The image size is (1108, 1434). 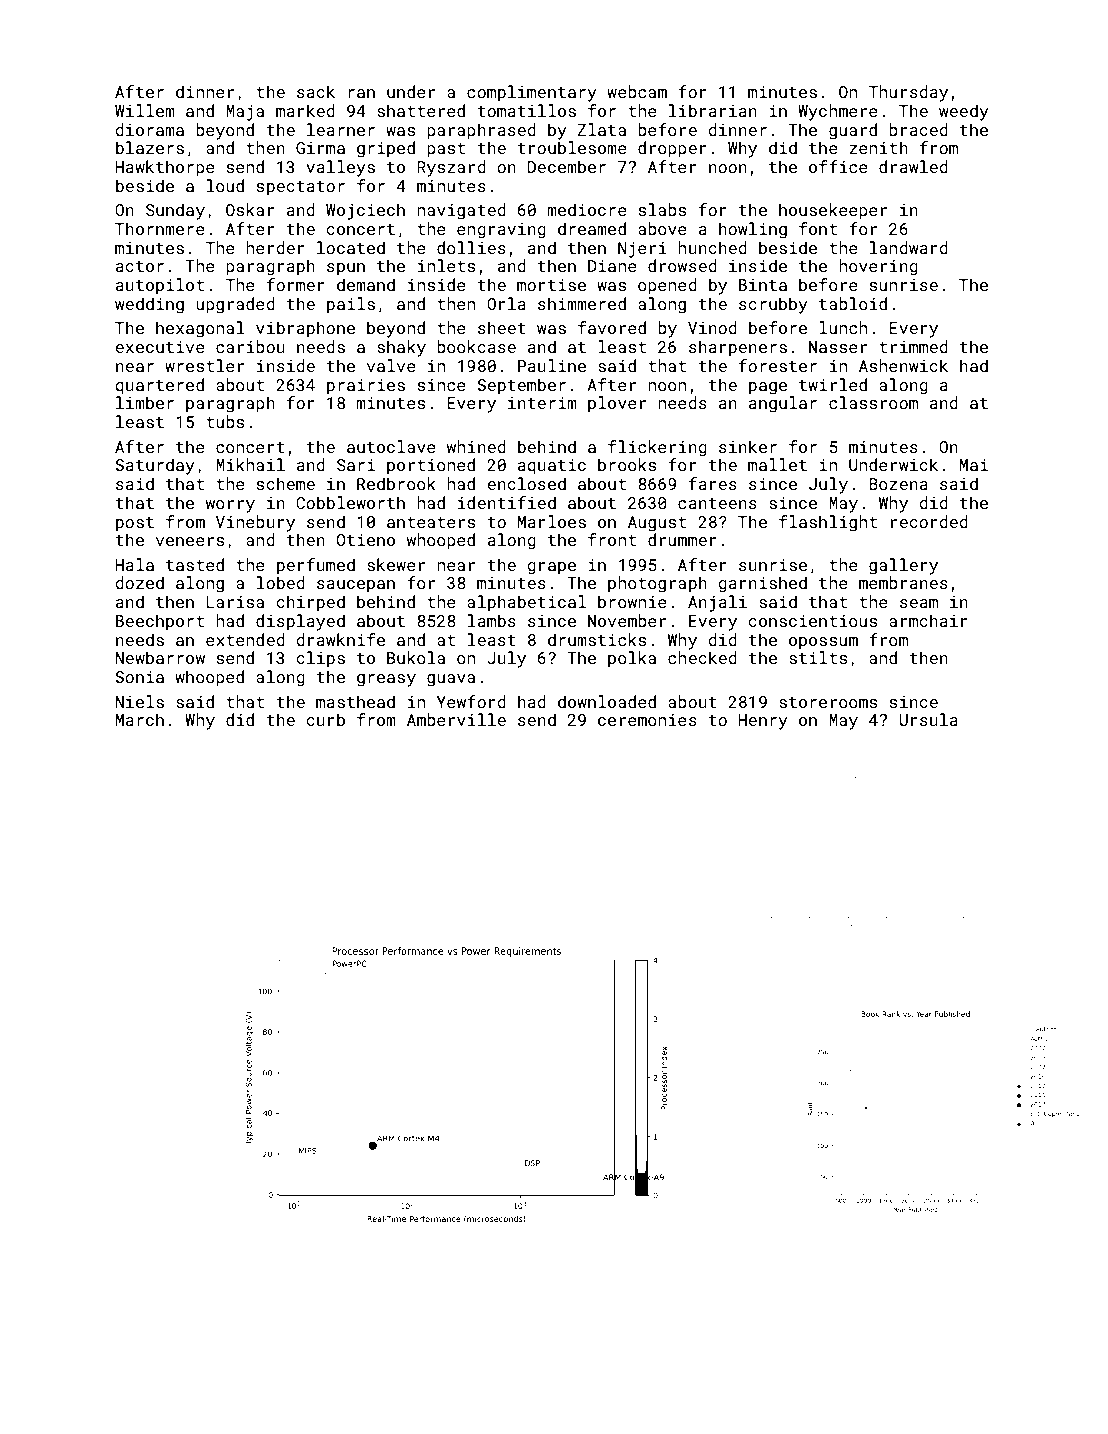 I want to click on valleys, so click(x=340, y=168).
